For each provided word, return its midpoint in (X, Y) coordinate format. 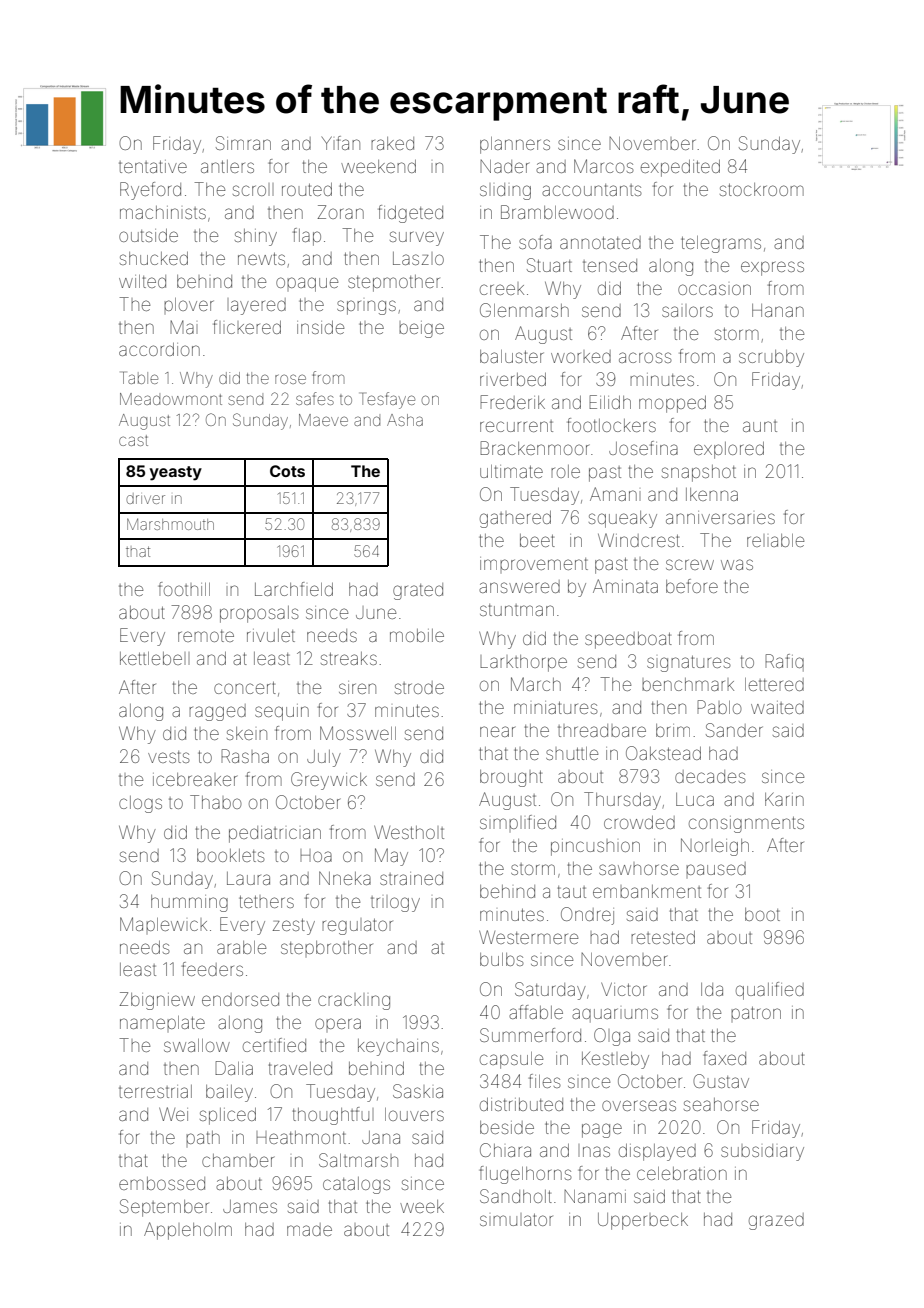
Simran (243, 143)
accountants (592, 190)
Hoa (316, 856)
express (772, 268)
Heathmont (301, 1137)
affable (536, 1012)
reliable (775, 540)
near (497, 731)
